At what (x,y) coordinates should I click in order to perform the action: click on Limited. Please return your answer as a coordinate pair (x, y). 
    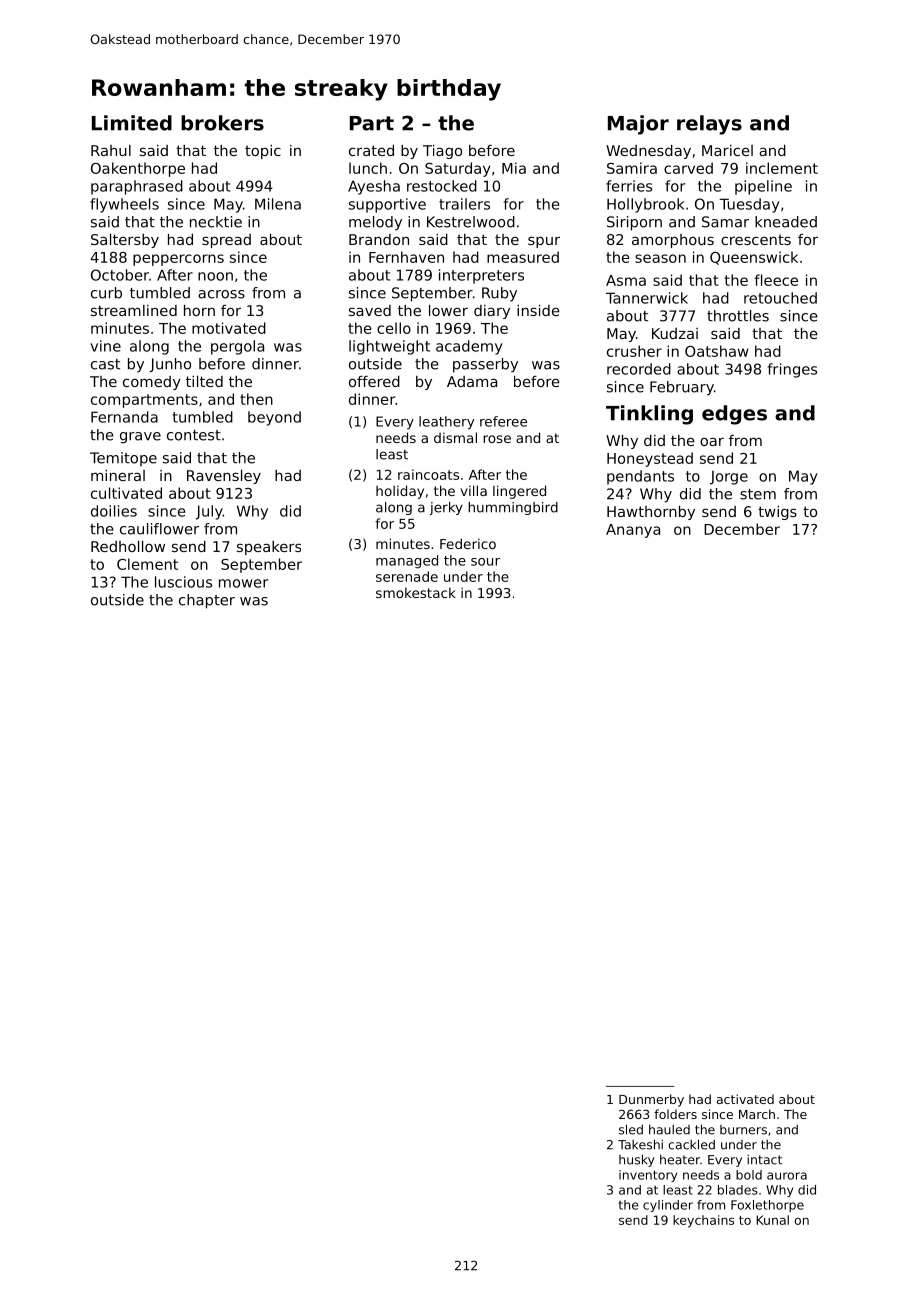
    Looking at the image, I should click on (132, 123).
